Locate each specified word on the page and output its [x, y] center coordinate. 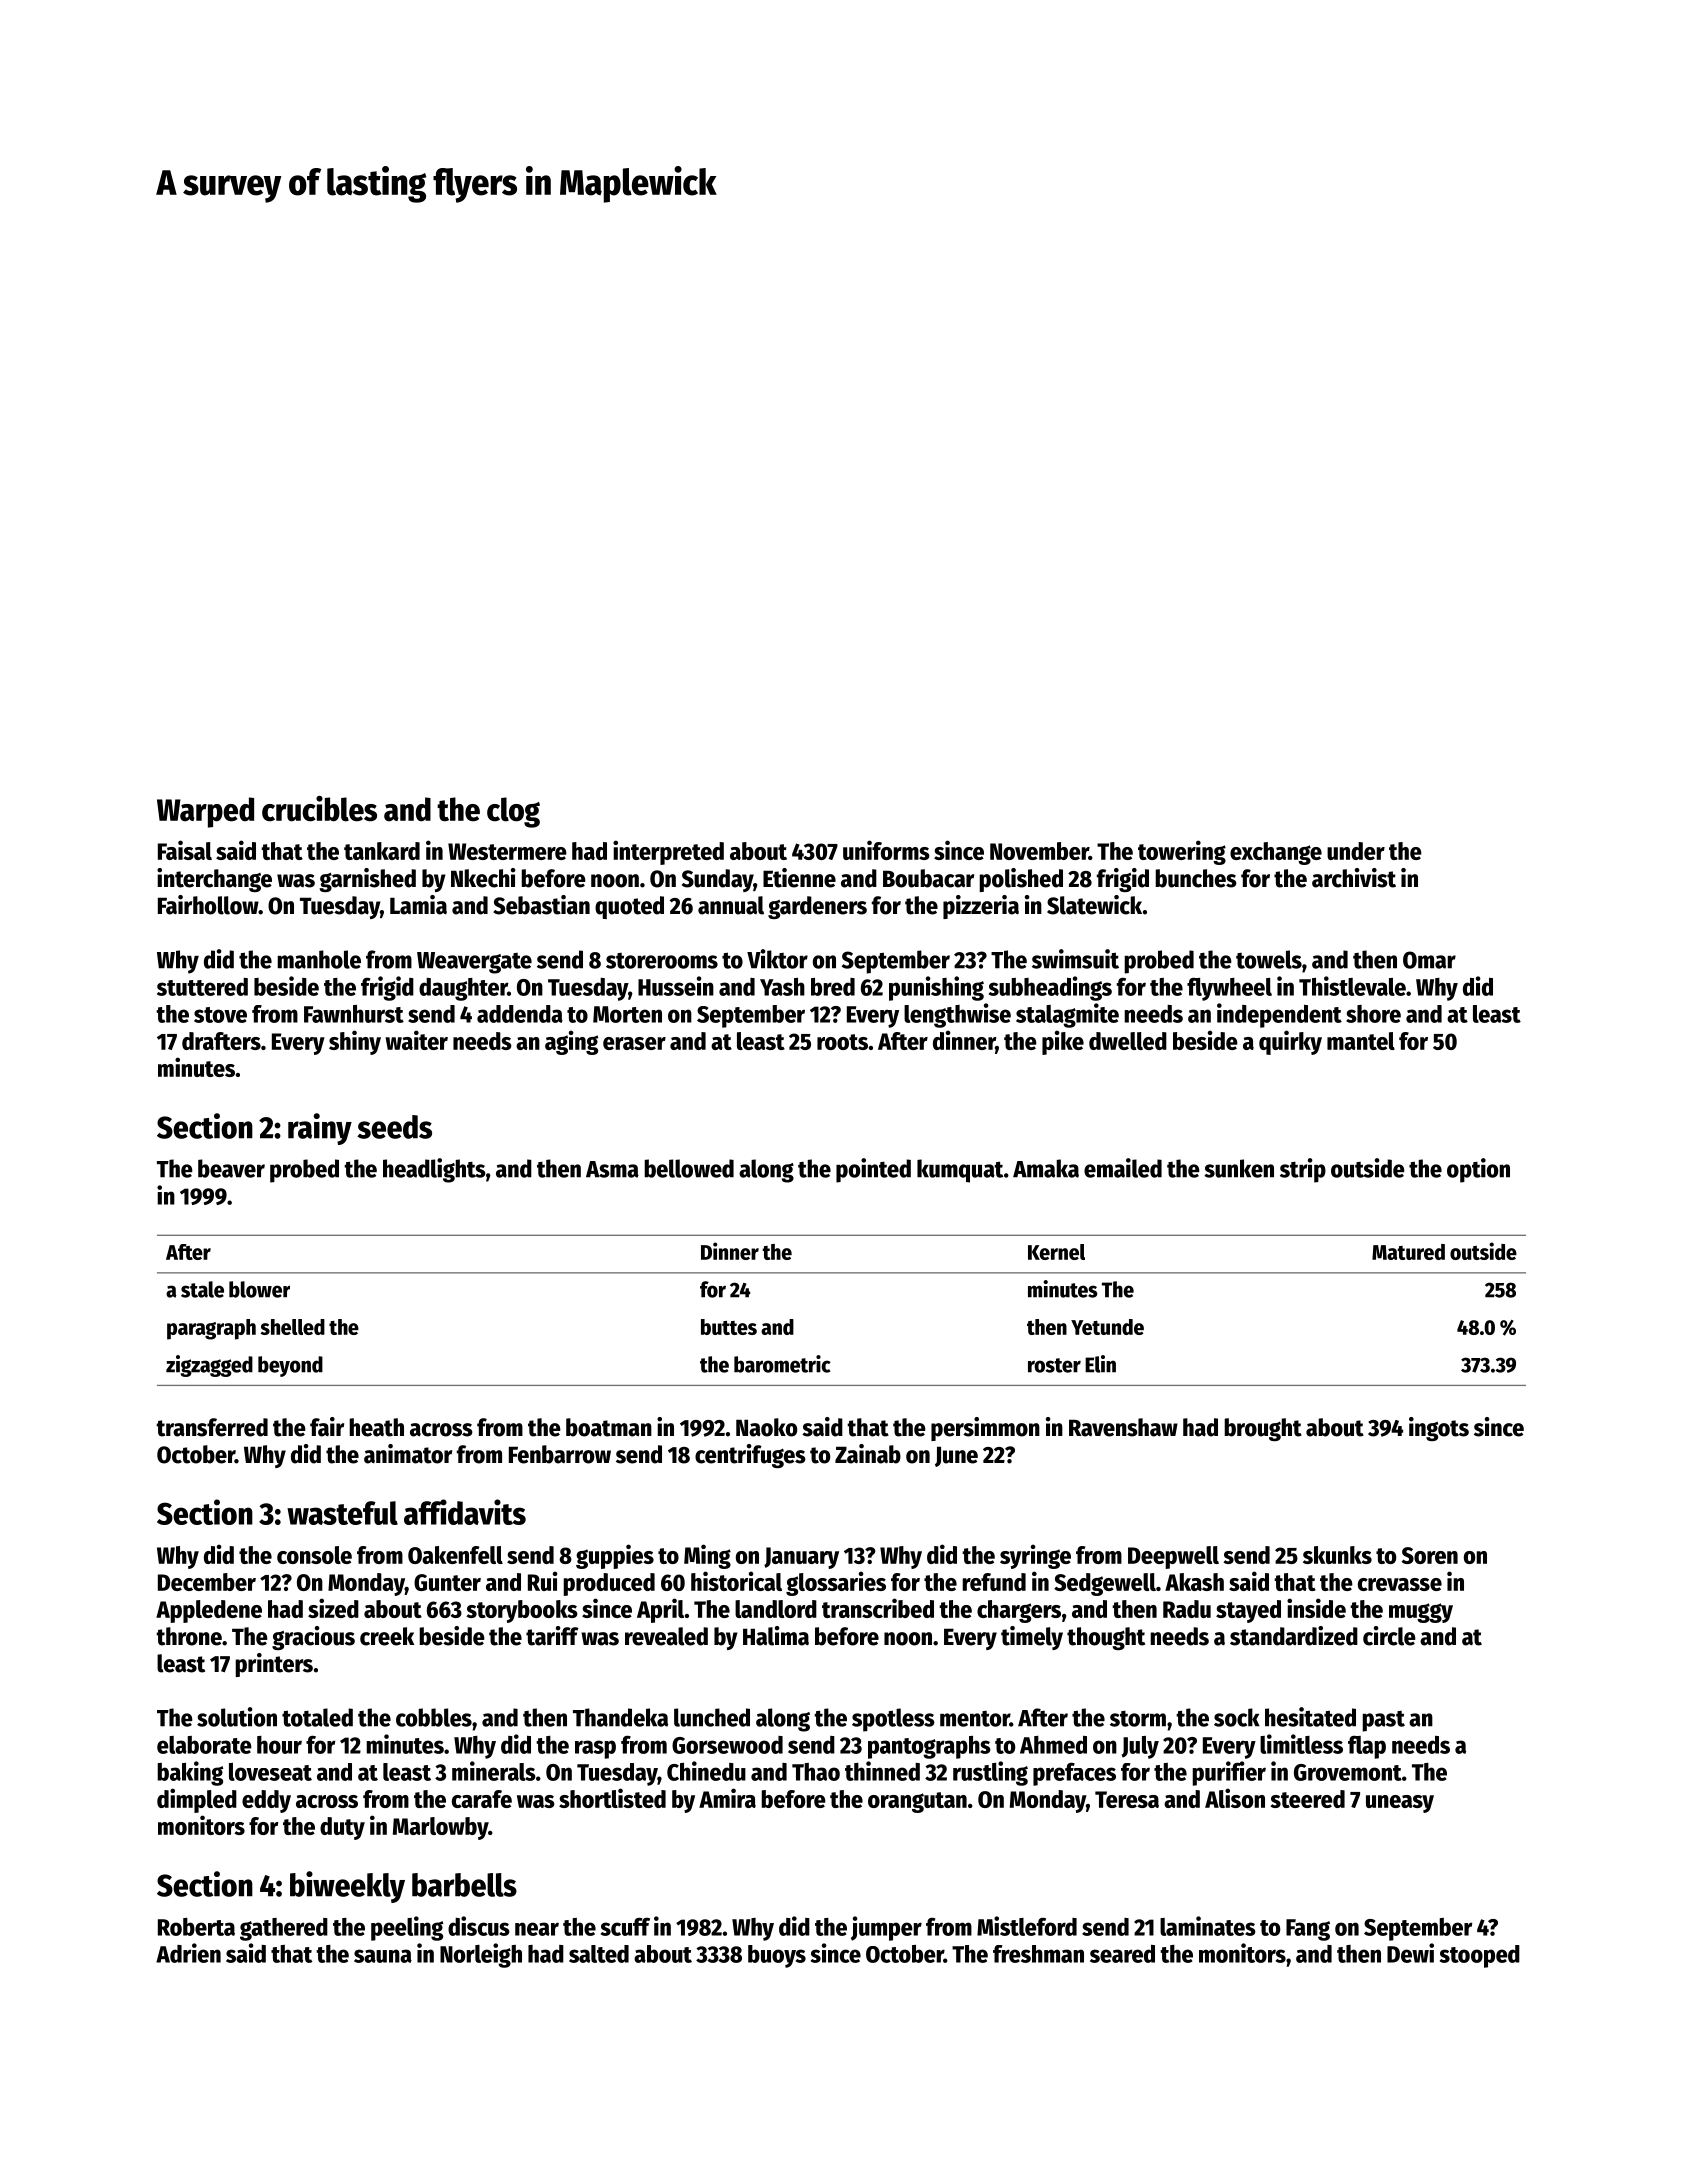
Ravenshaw [1123, 1427]
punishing [936, 988]
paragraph [211, 1329]
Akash [1194, 1582]
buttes [729, 1327]
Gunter [447, 1582]
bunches [1196, 878]
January [801, 1558]
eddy [266, 1801]
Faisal [185, 850]
